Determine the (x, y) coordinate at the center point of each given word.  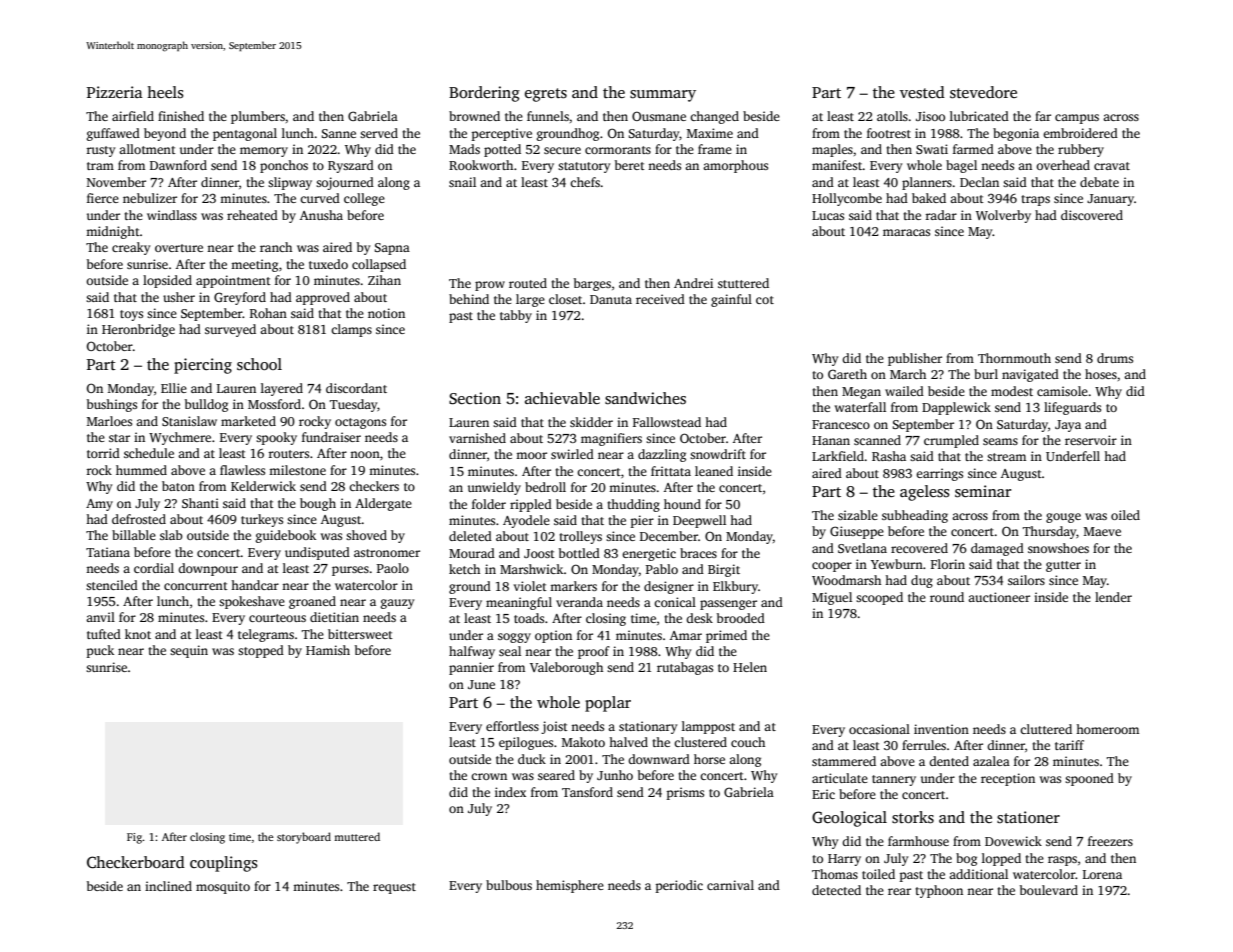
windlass (172, 215)
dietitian (334, 617)
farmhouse (918, 841)
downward (659, 759)
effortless (512, 726)
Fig (135, 838)
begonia (1016, 134)
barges (592, 284)
